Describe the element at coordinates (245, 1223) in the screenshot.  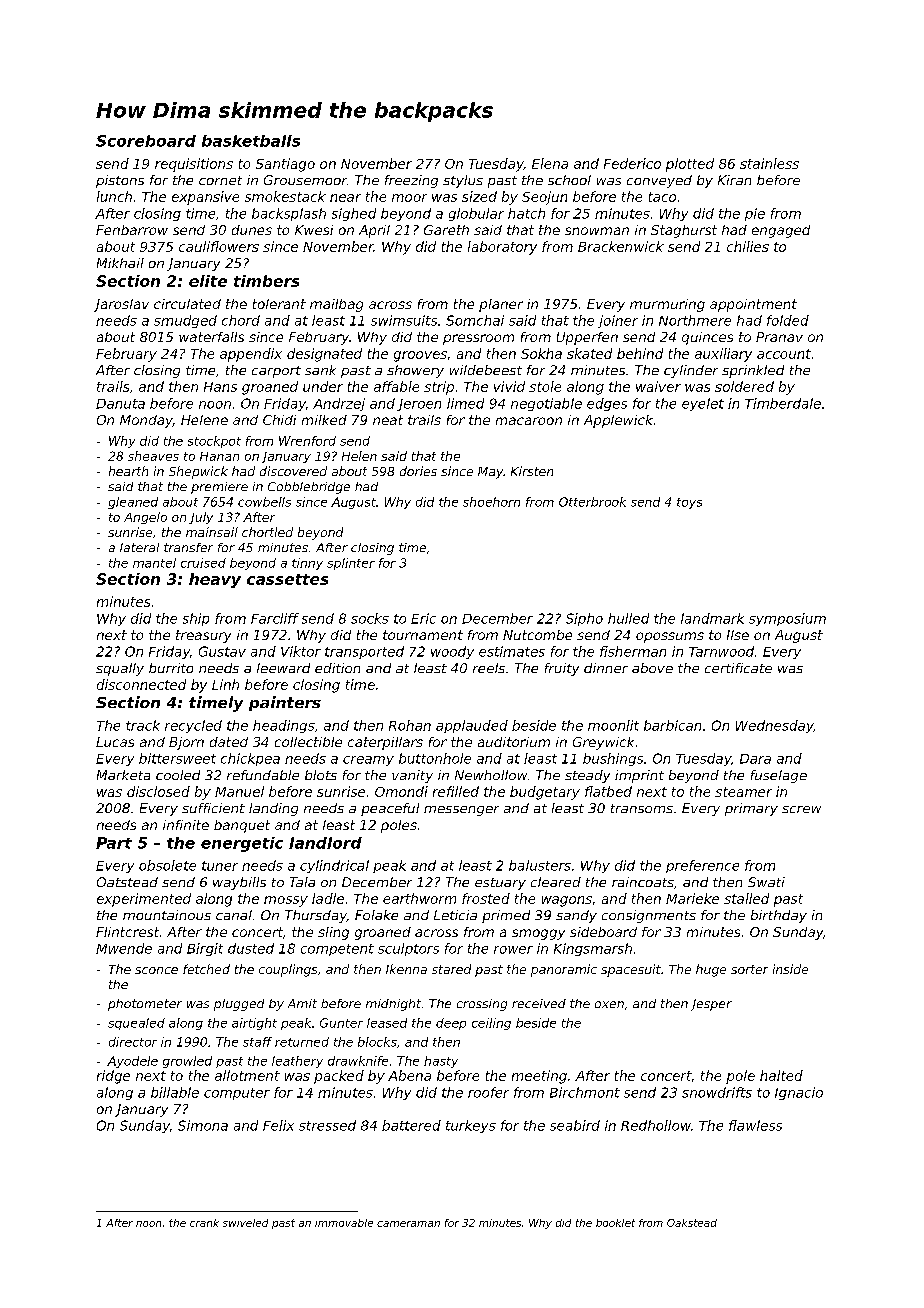
I see `swiveled` at that location.
